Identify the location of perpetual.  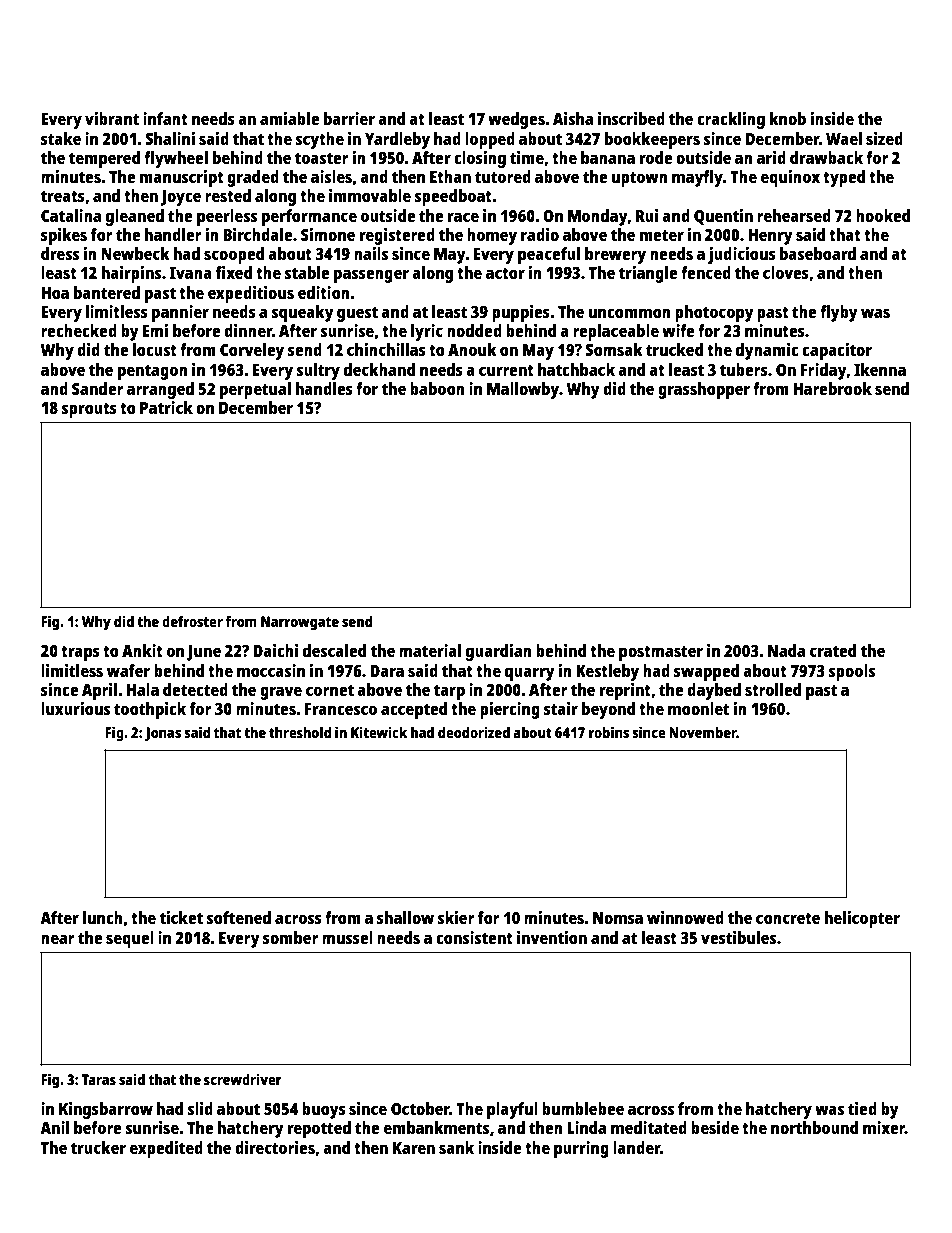
(255, 390).
